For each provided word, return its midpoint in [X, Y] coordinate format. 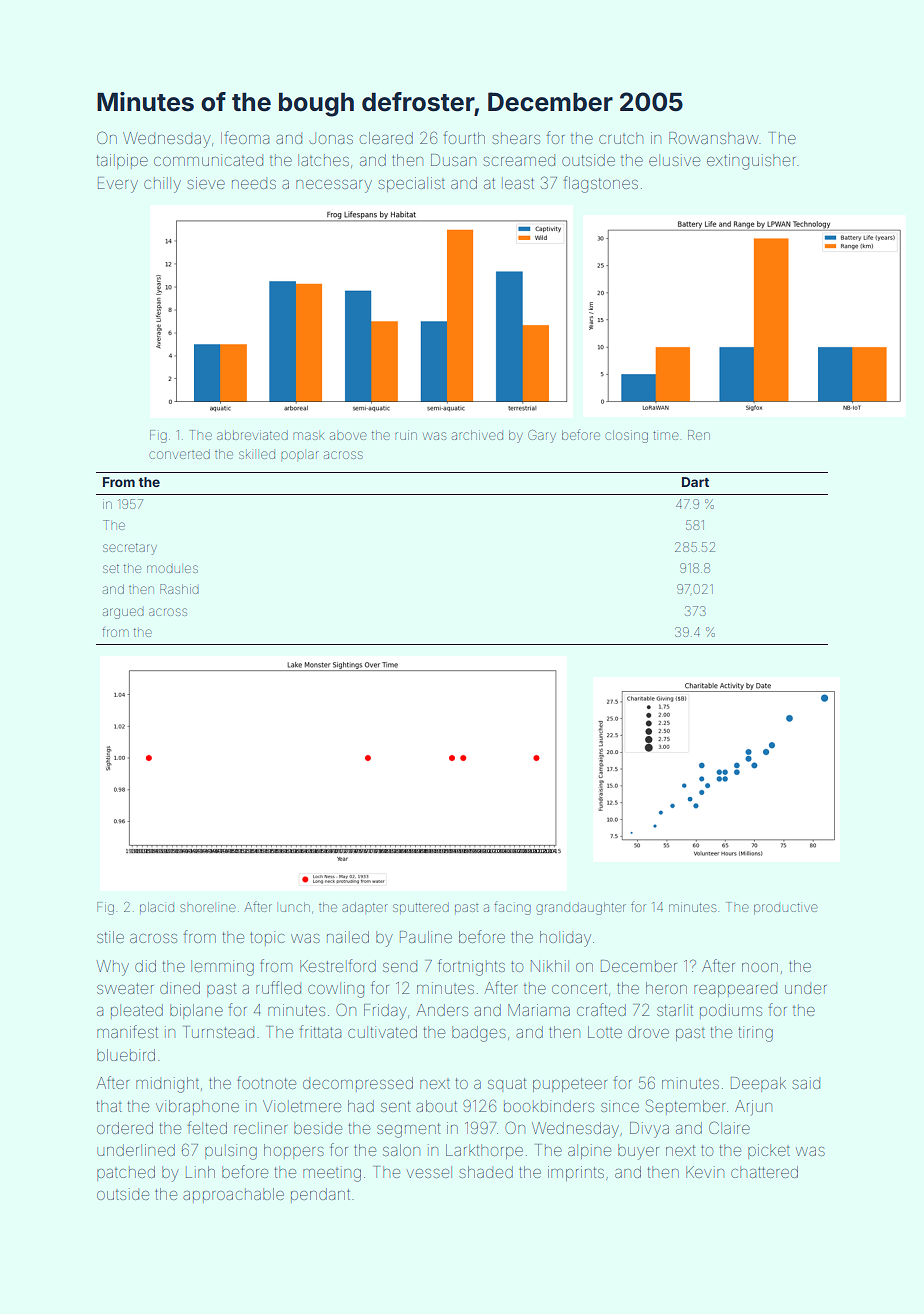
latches [323, 160]
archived [477, 435]
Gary [542, 436]
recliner [260, 1128]
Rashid [179, 589]
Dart [695, 482]
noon [760, 967]
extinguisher [751, 162]
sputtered [421, 907]
